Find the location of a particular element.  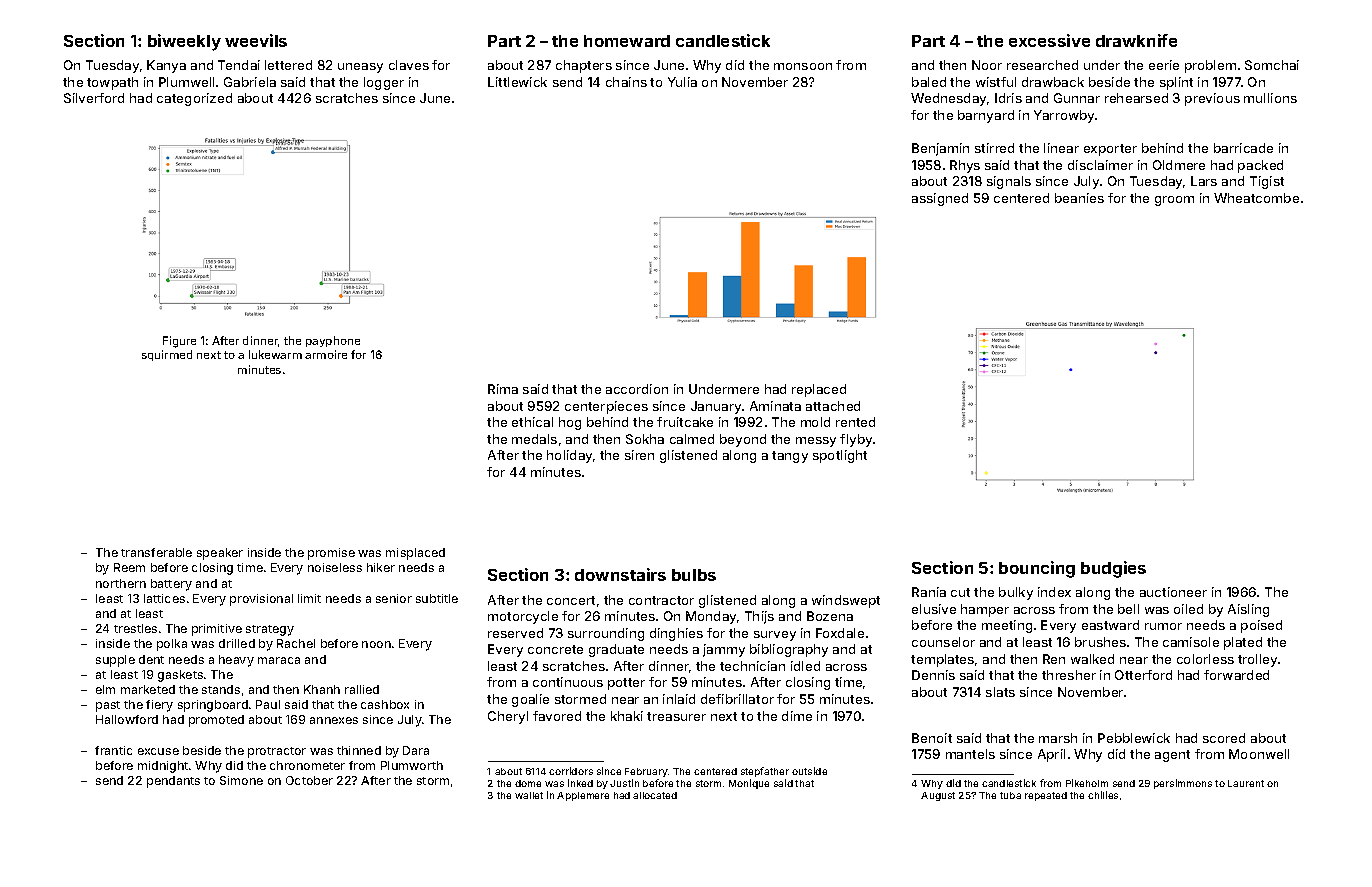

chilies is located at coordinates (1103, 795).
